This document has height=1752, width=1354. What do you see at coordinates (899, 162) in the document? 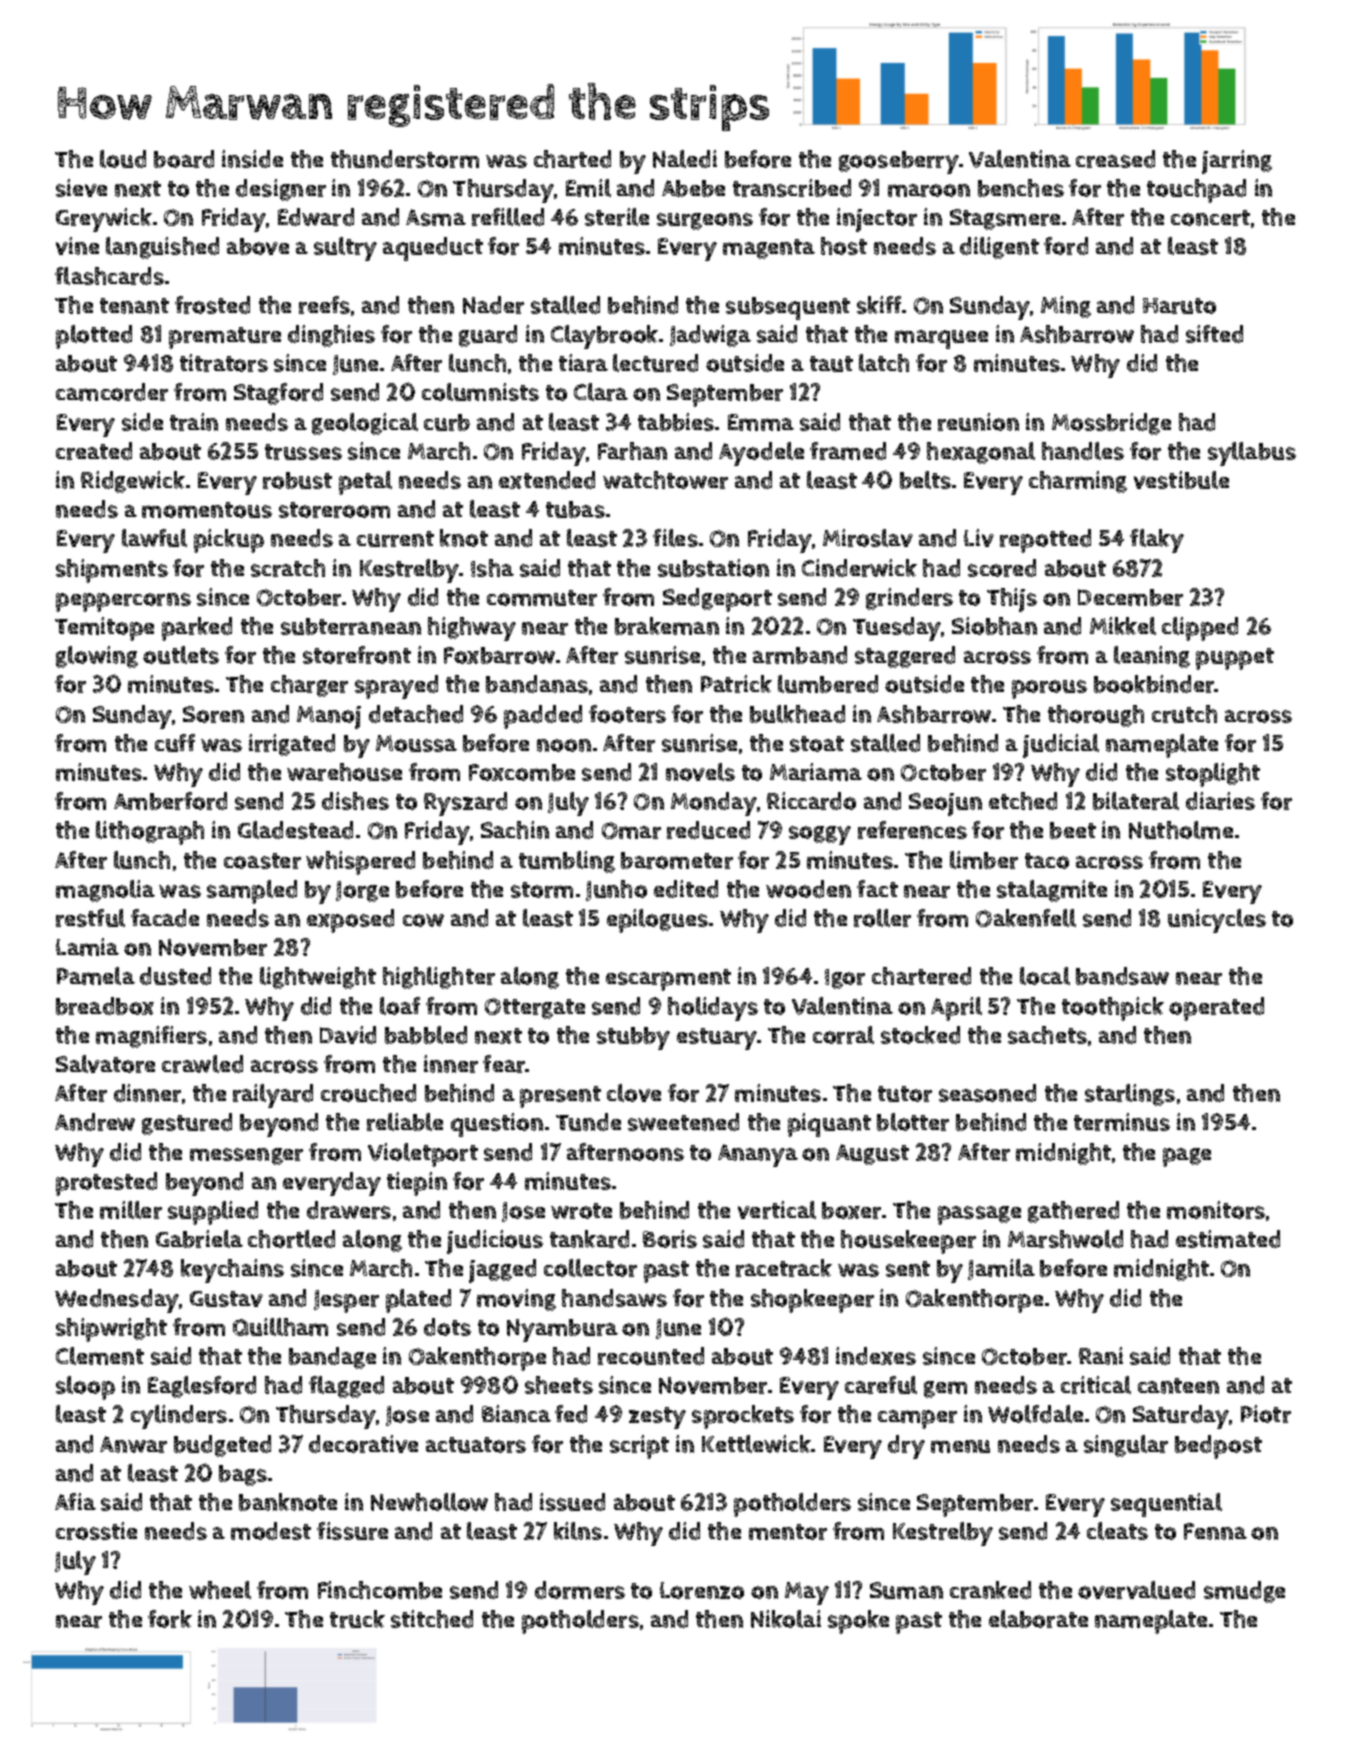
I see `gooseberry` at bounding box center [899, 162].
